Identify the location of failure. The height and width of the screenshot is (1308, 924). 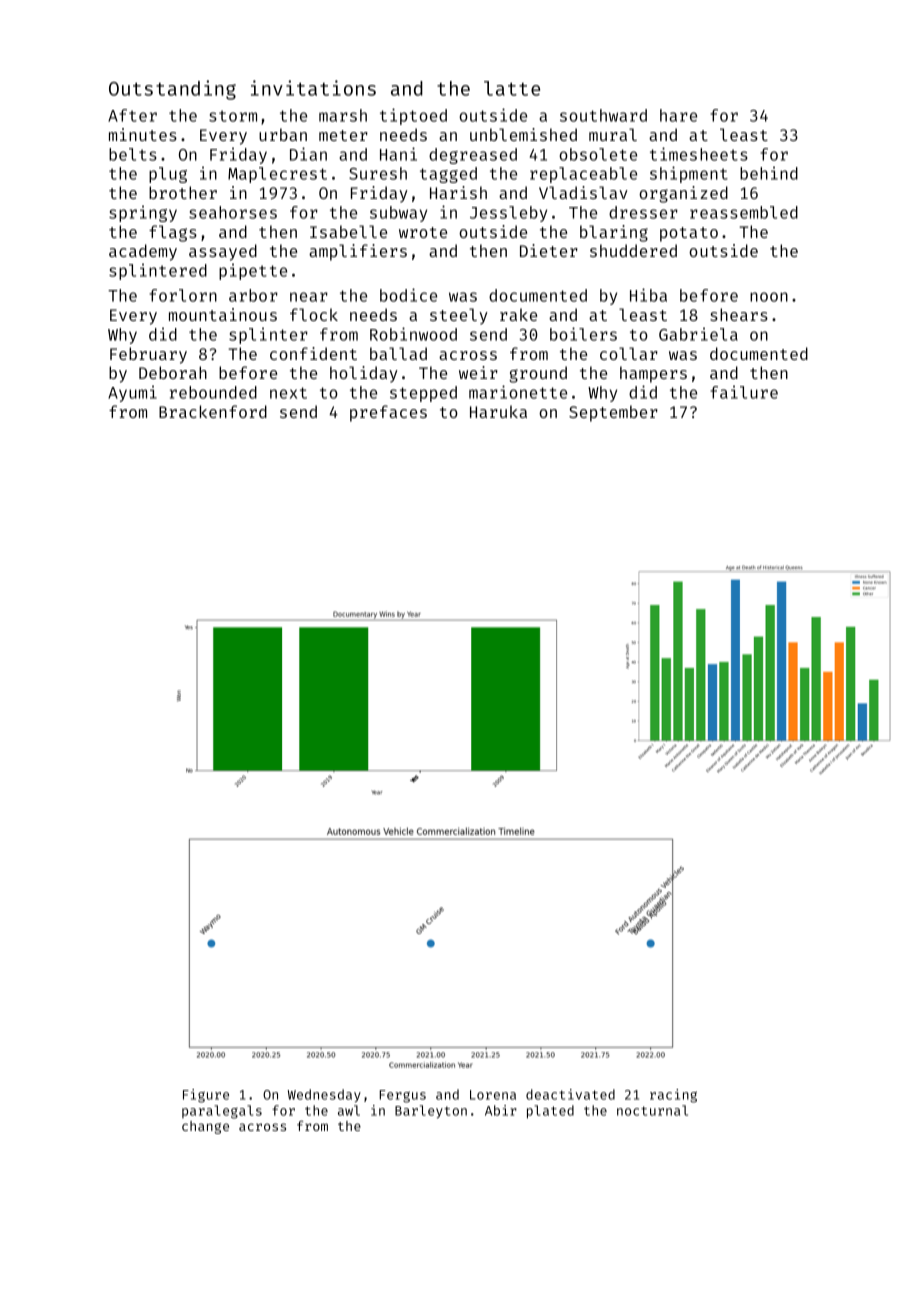
(744, 392).
